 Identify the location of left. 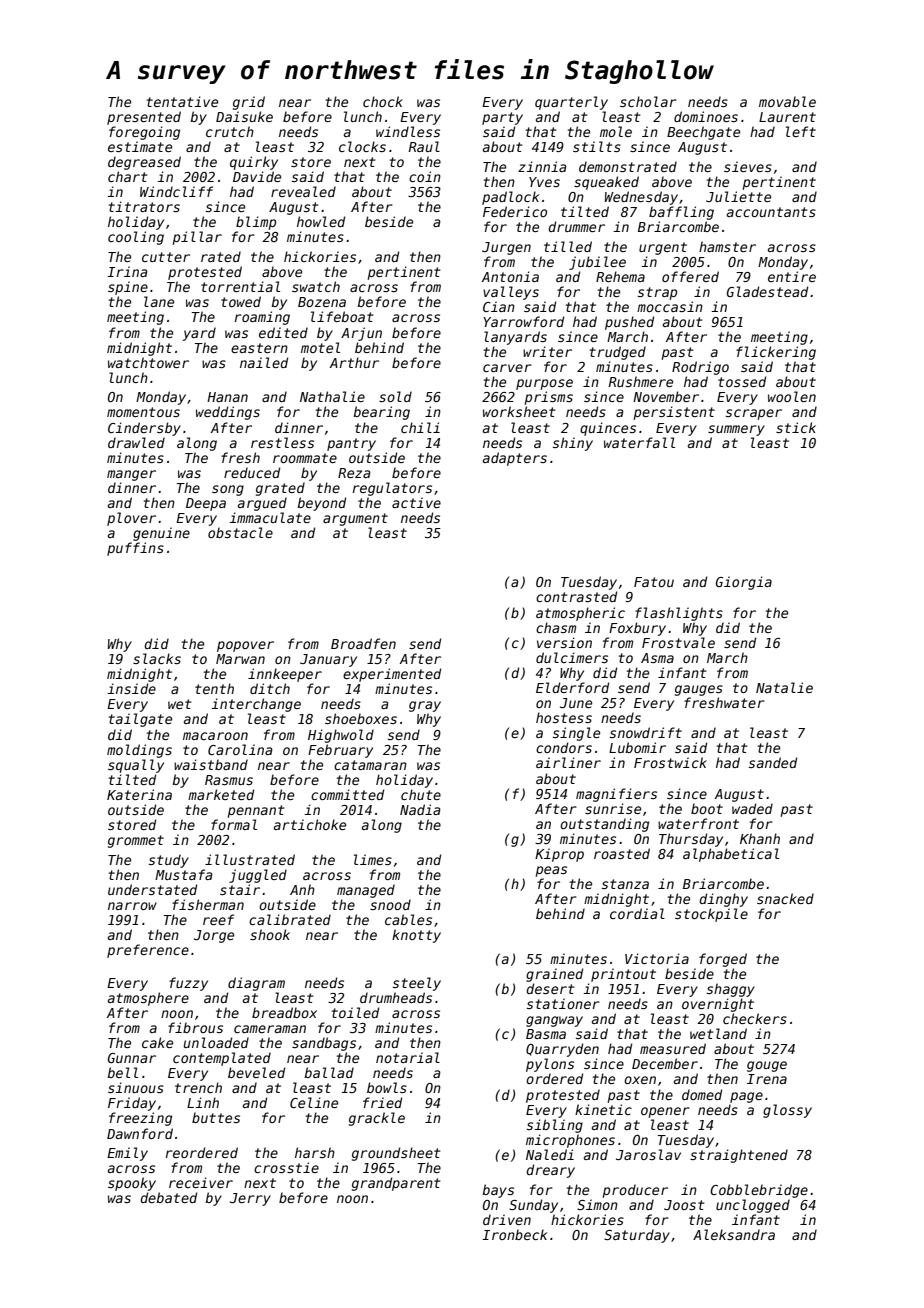
(801, 131).
